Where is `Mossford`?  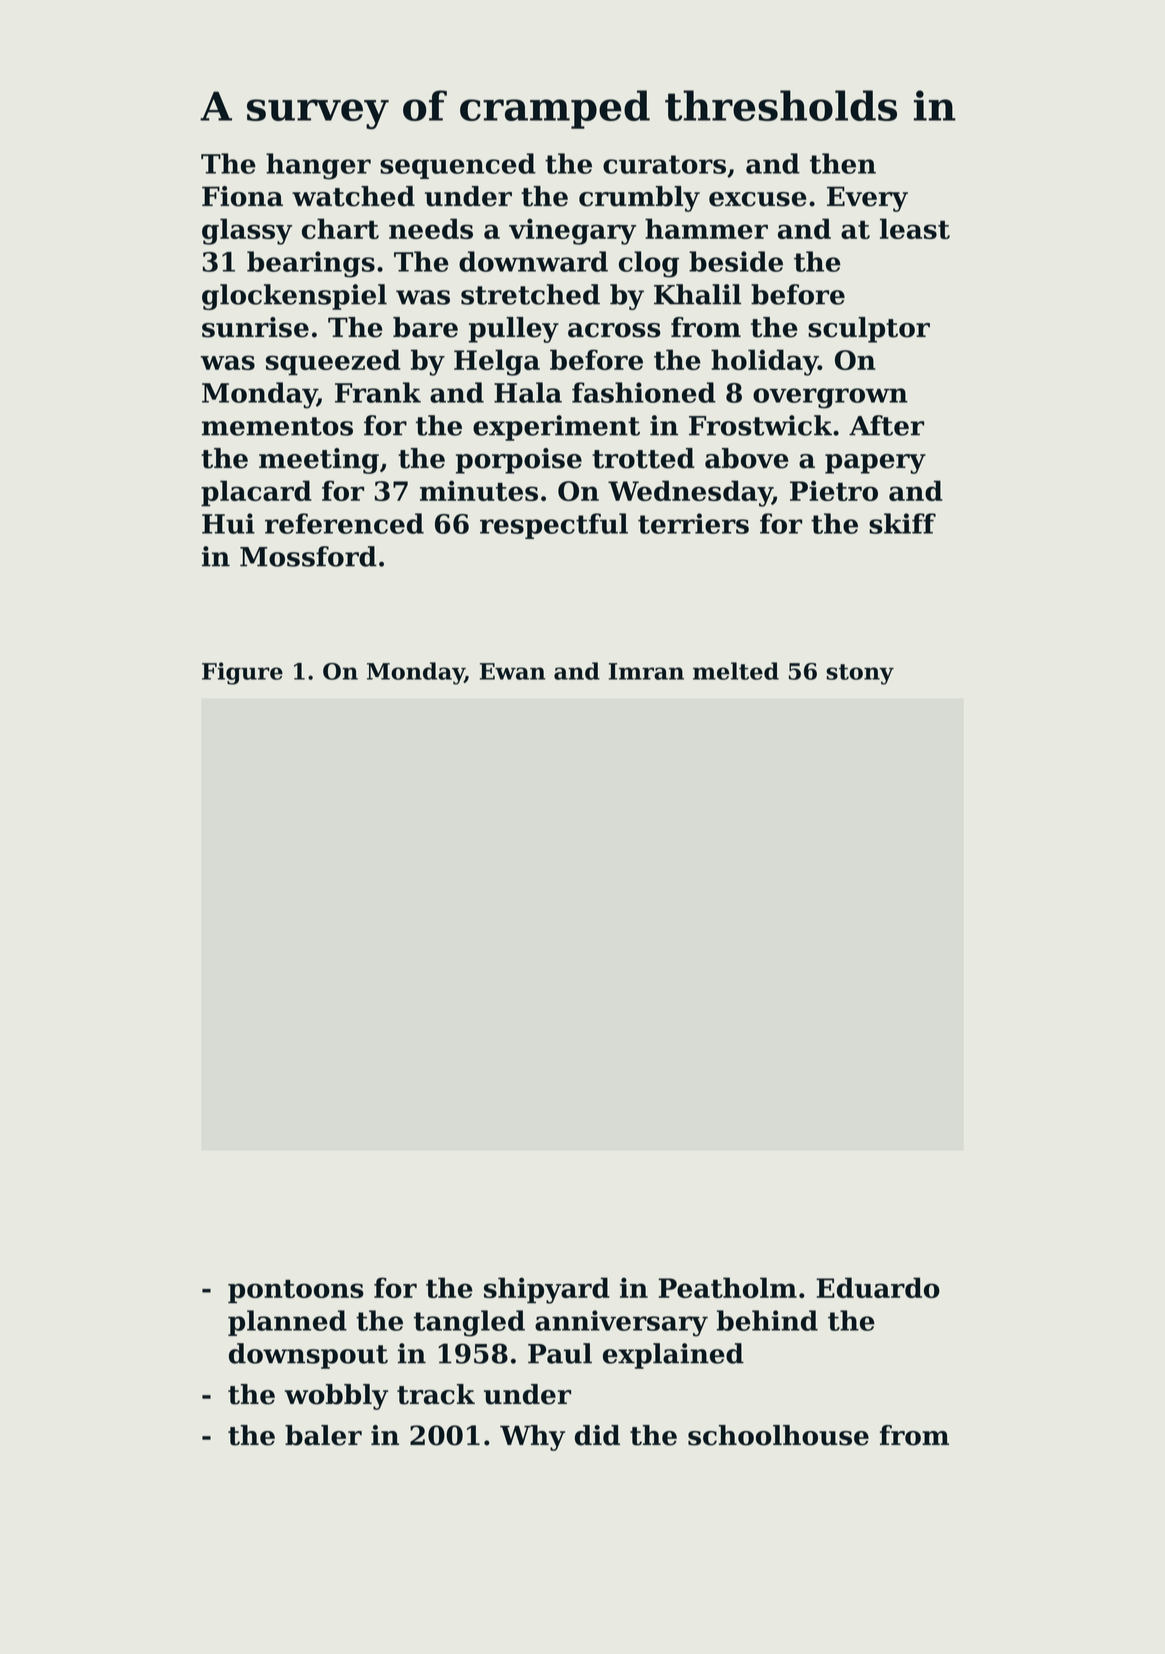 Mossford is located at coordinates (308, 556).
